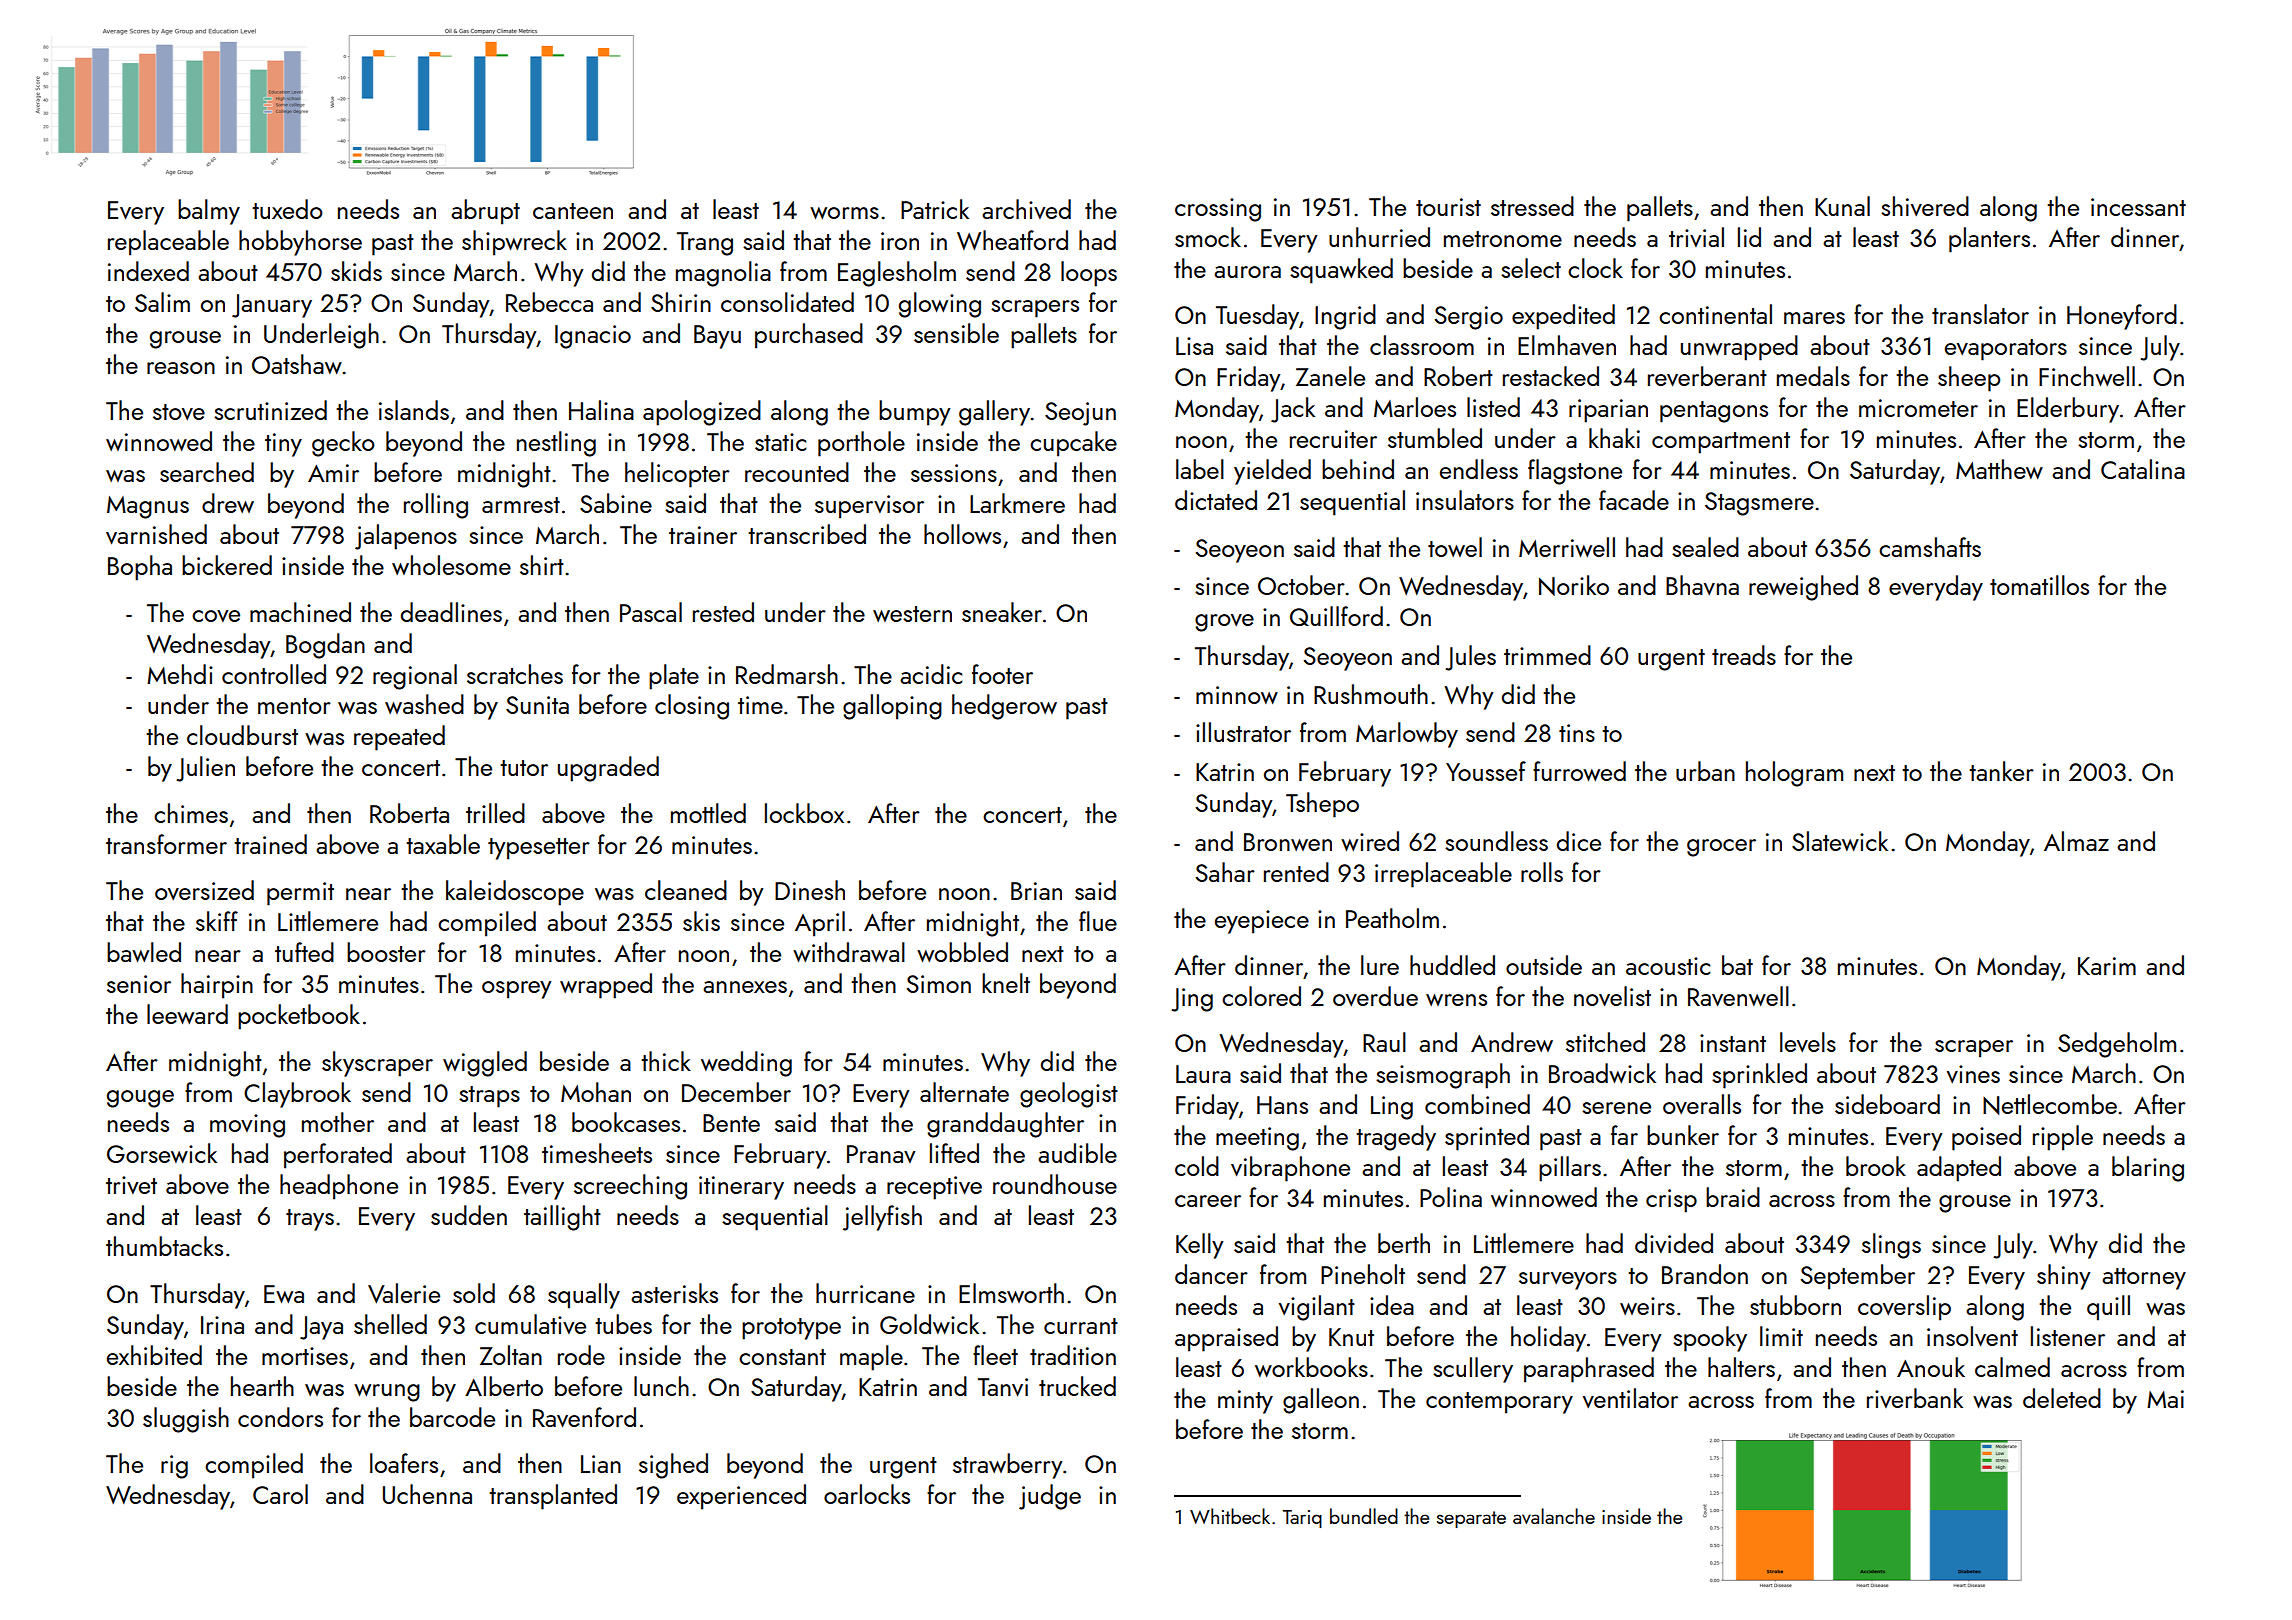 The width and height of the screenshot is (2292, 1620). Describe the element at coordinates (139, 984) in the screenshot. I see `senior` at that location.
